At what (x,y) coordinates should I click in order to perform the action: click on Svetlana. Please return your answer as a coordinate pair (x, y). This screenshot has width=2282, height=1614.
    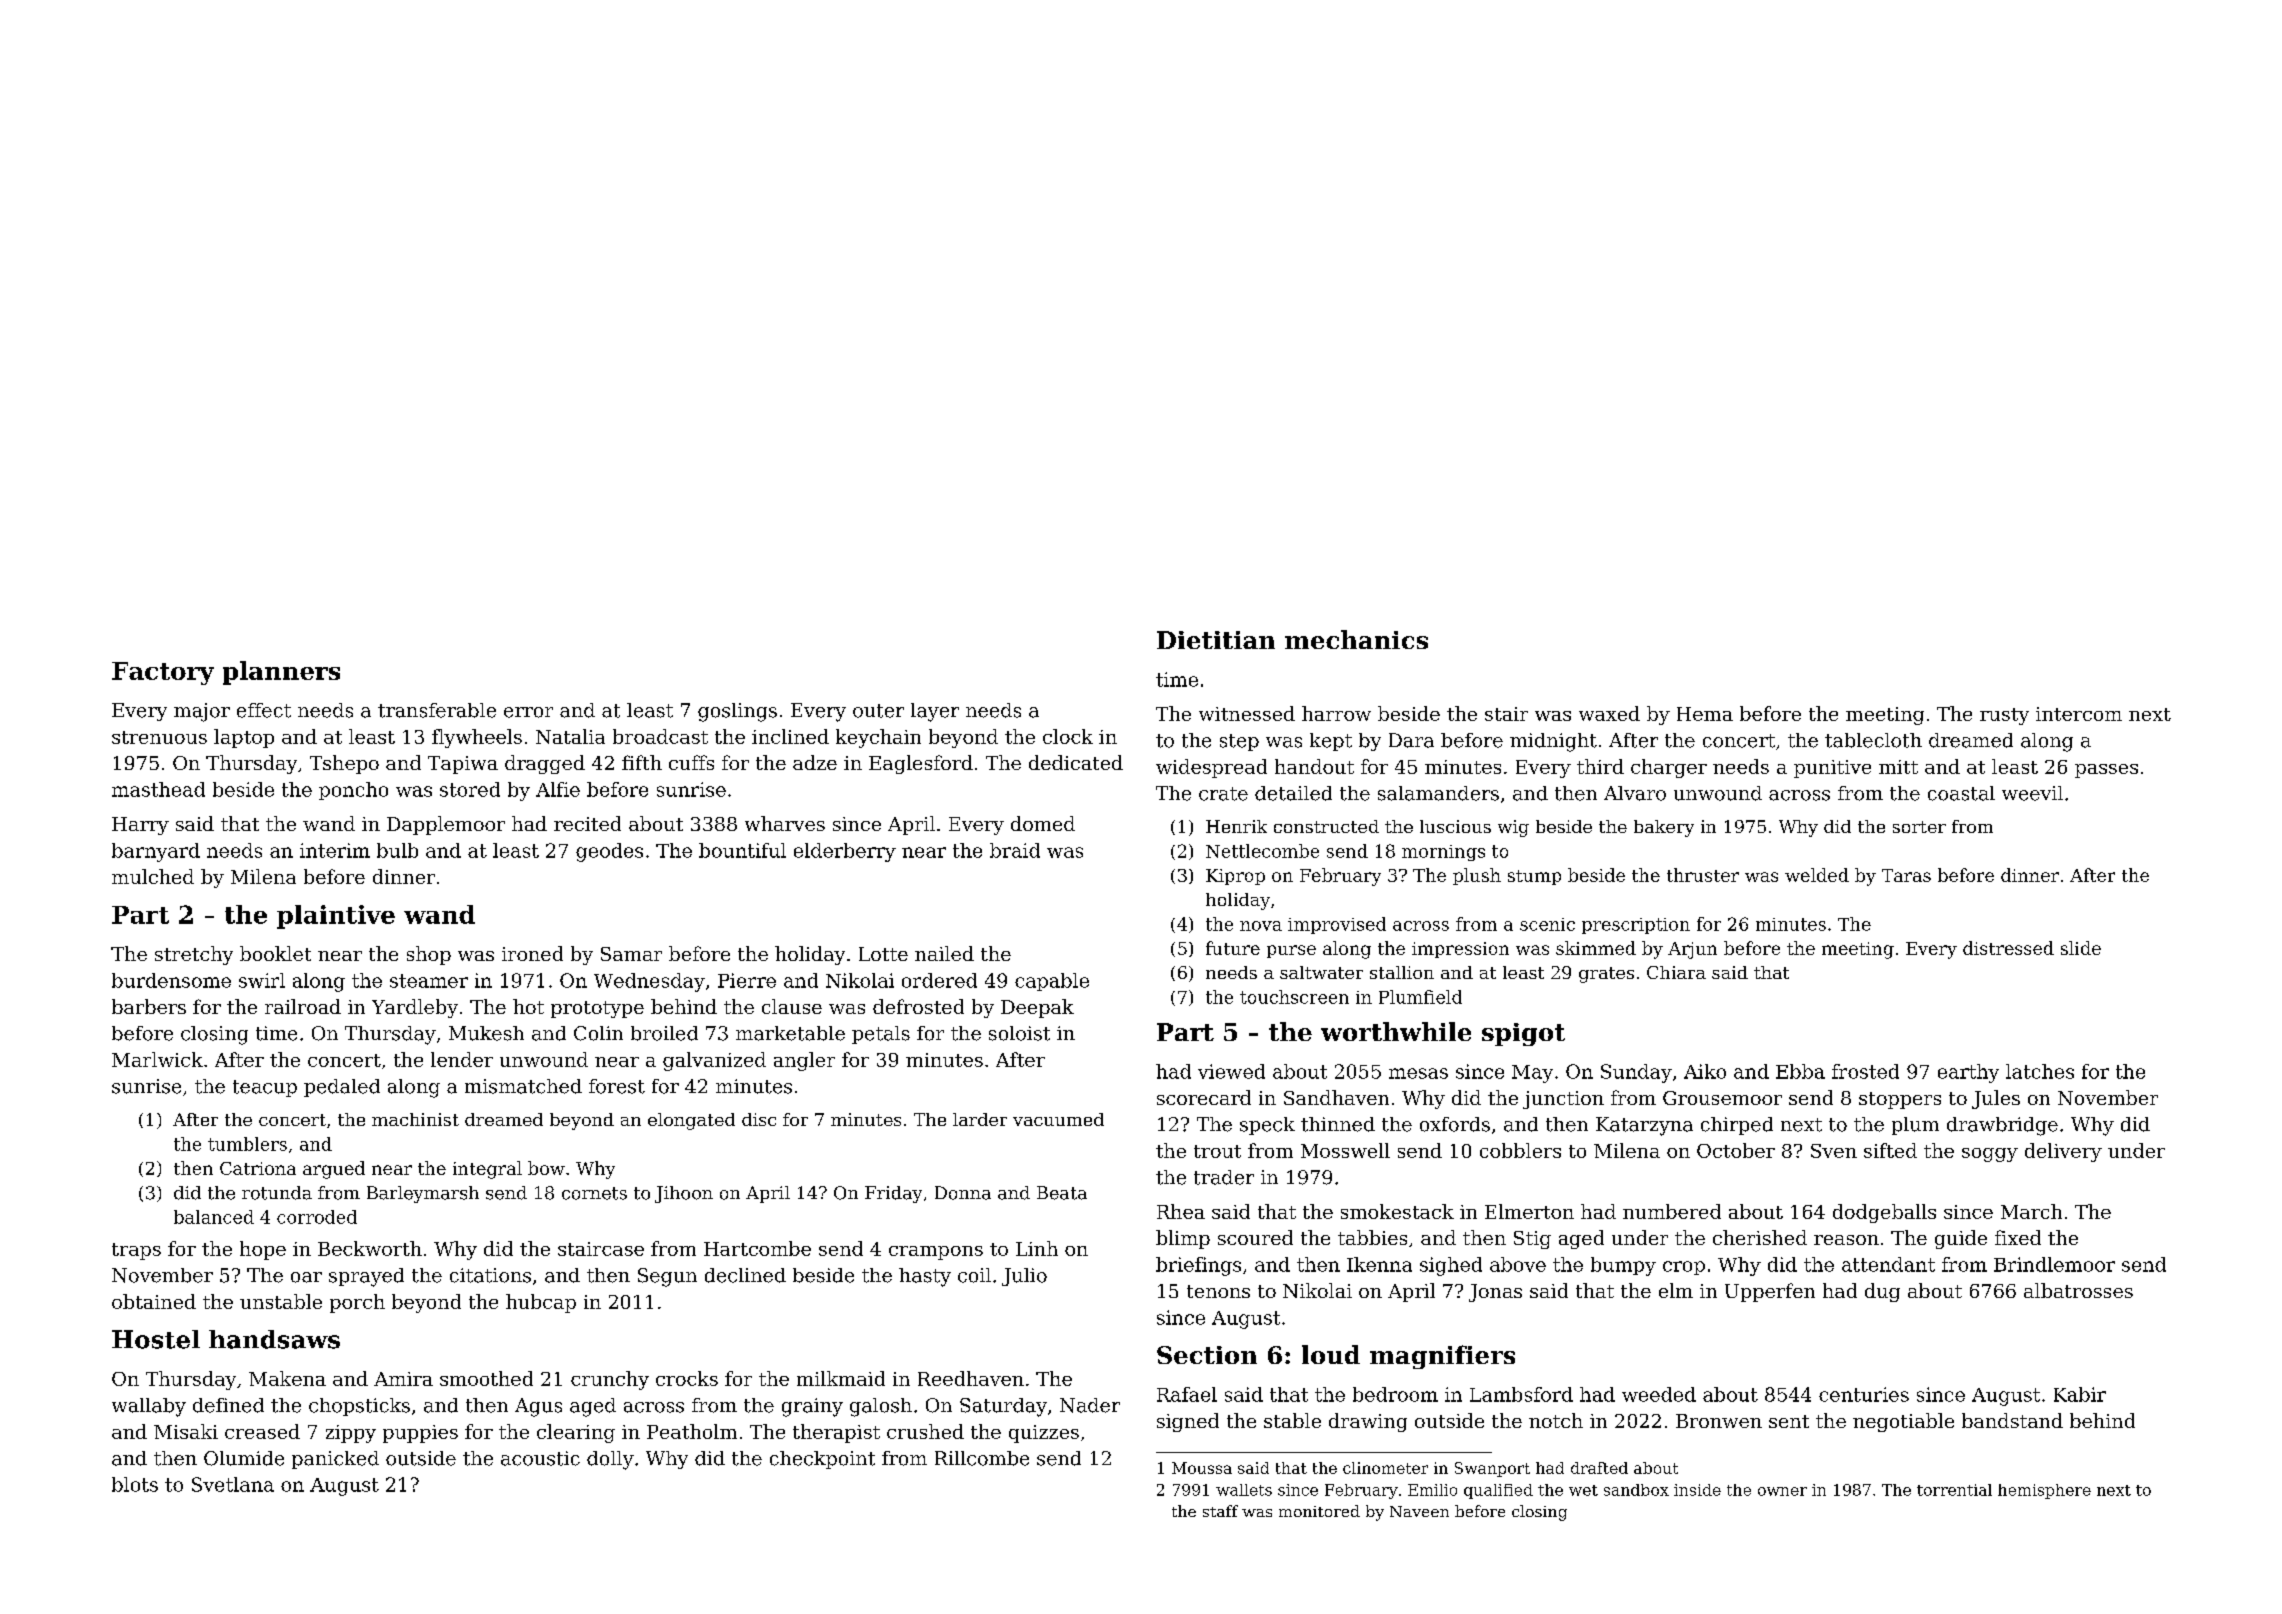
    Looking at the image, I should click on (233, 1484).
